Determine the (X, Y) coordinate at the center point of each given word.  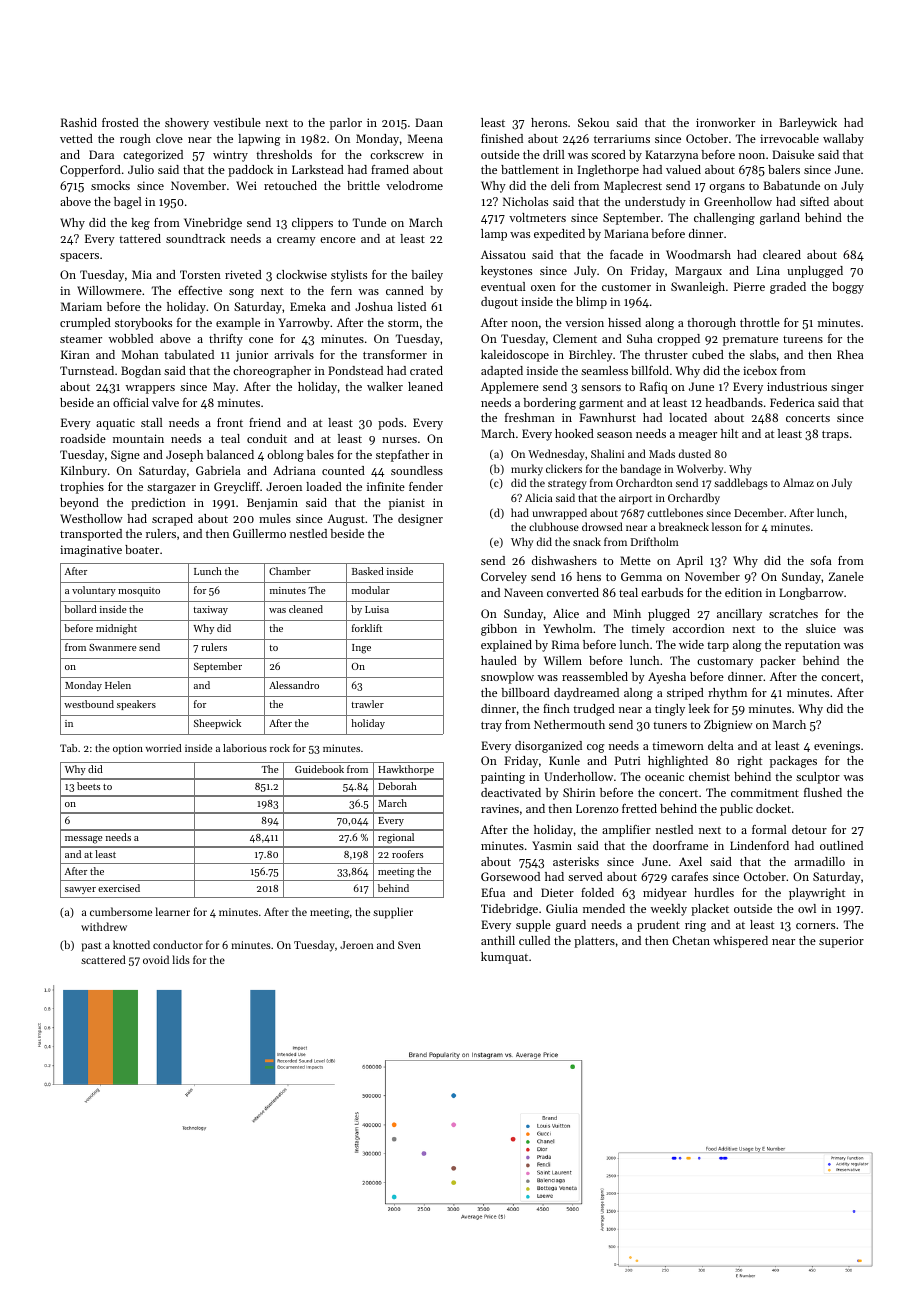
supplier (393, 913)
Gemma (641, 576)
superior (841, 942)
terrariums (622, 138)
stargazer (171, 488)
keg (140, 224)
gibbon (499, 630)
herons (549, 122)
